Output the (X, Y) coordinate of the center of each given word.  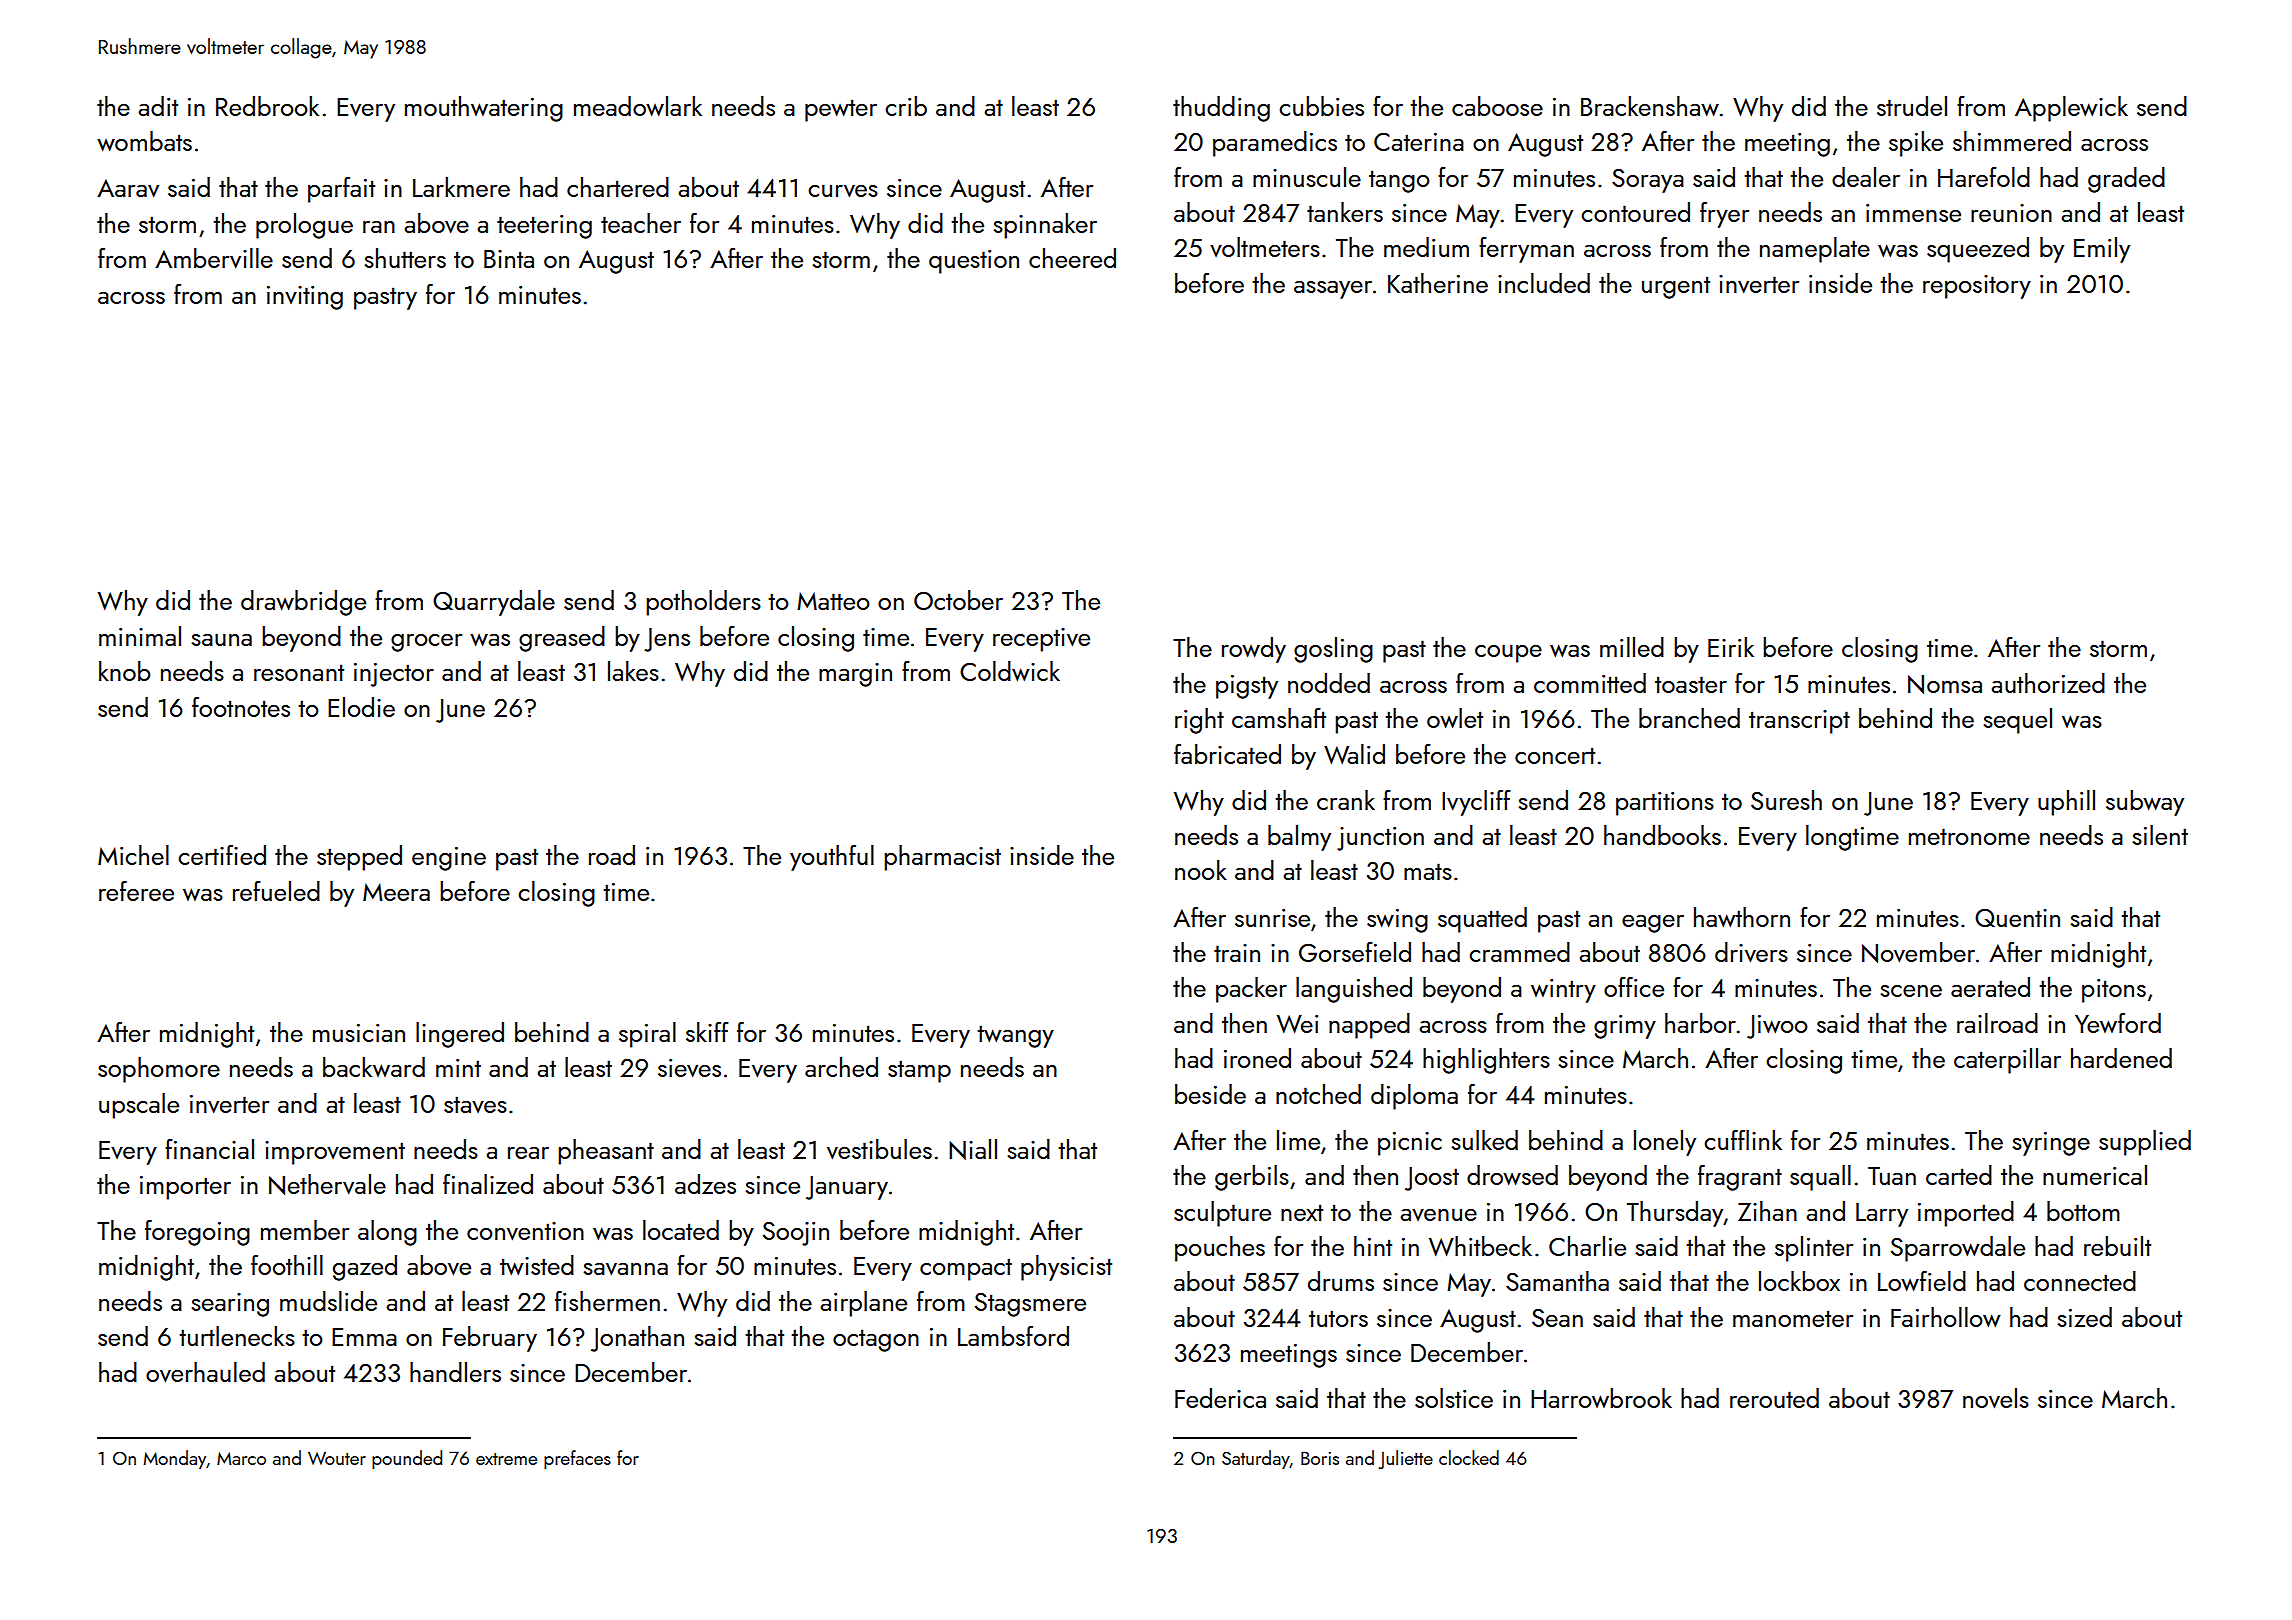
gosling (1333, 650)
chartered (618, 187)
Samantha (1557, 1281)
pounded (407, 1459)
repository (1977, 287)
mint (458, 1068)
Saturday (1256, 1459)
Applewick (2071, 109)
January (847, 1188)
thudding (1221, 109)
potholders (703, 603)
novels (1996, 1398)
